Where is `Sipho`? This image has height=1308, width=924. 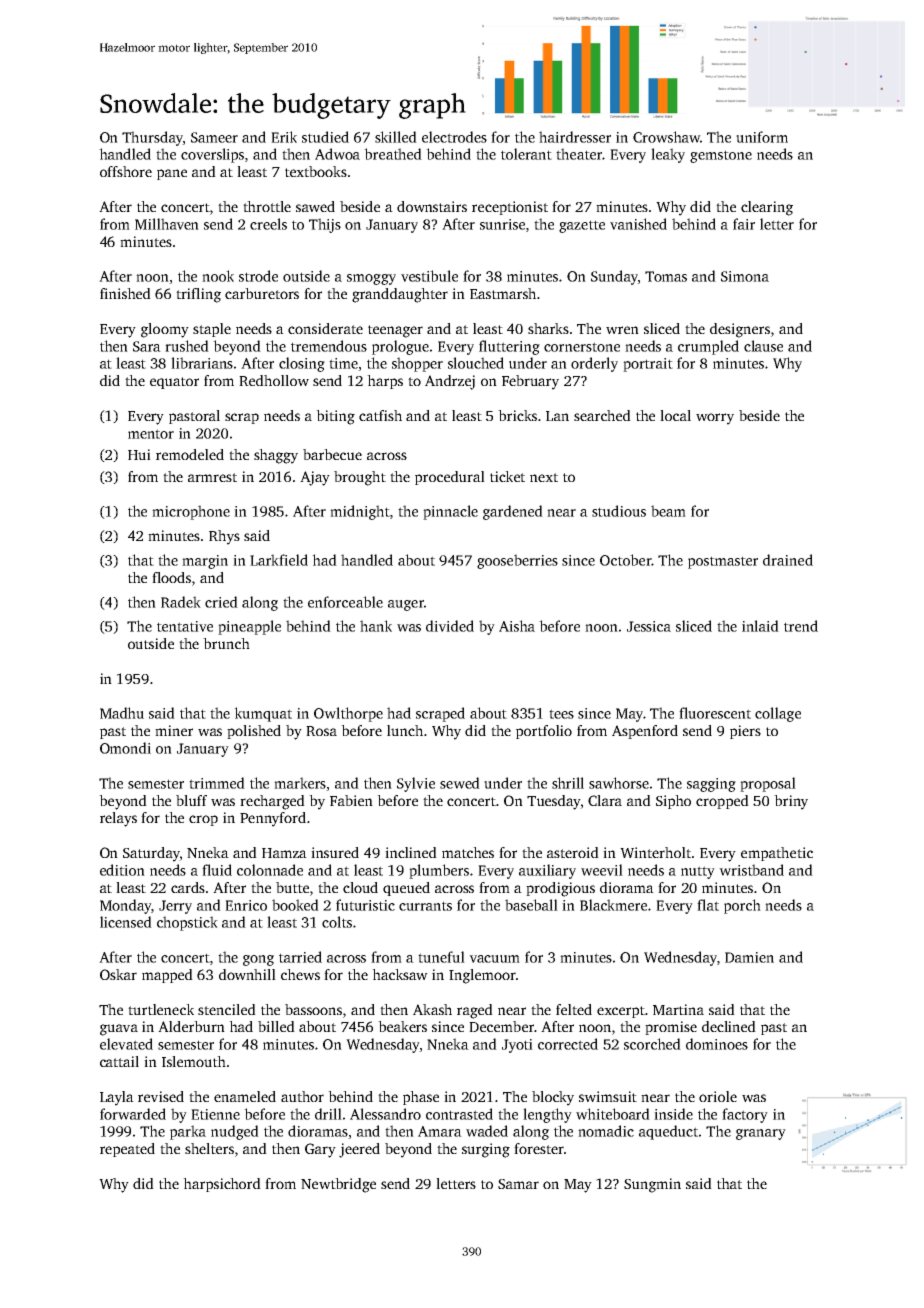
Sipho is located at coordinates (673, 802).
